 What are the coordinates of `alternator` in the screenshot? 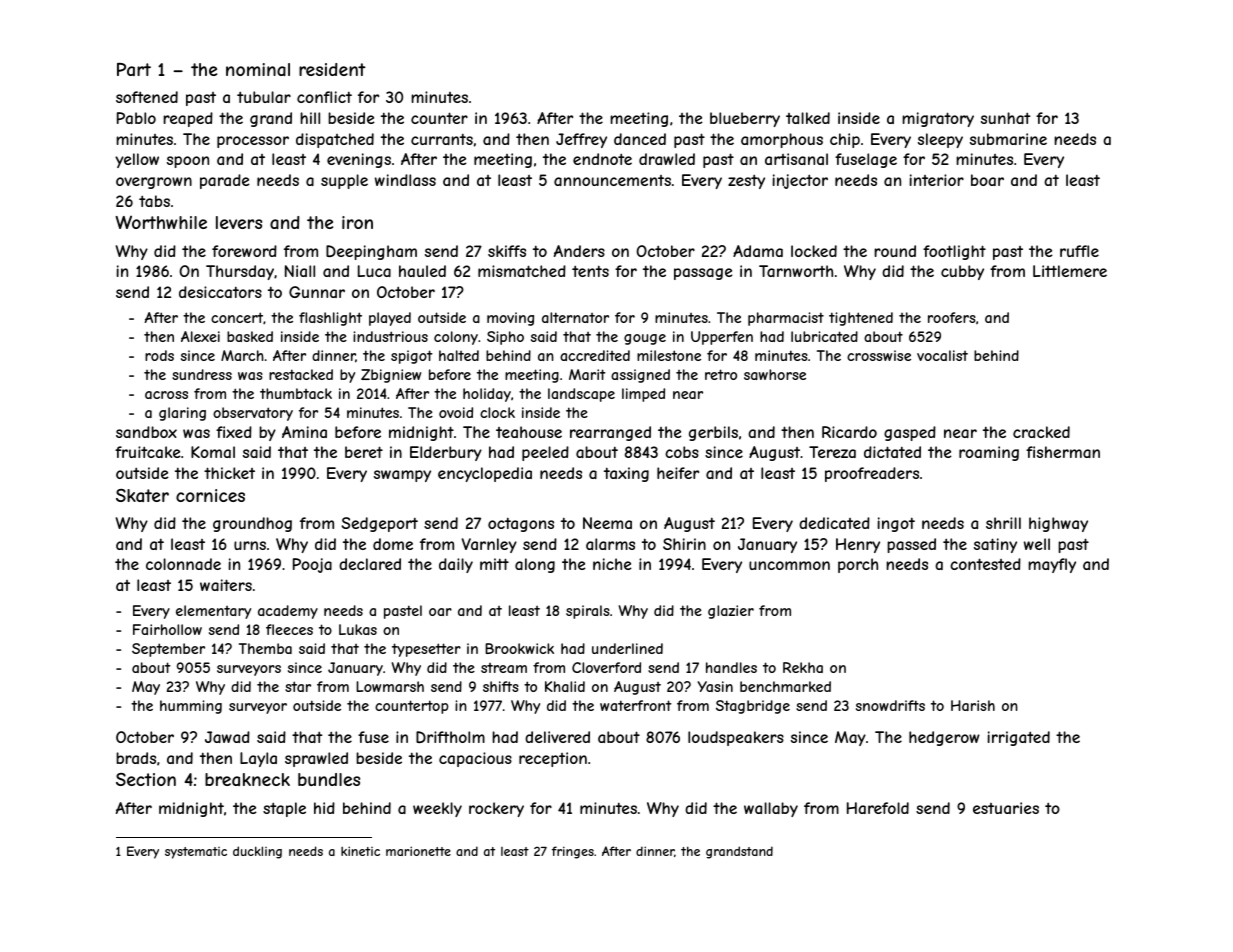 It's located at (575, 317).
